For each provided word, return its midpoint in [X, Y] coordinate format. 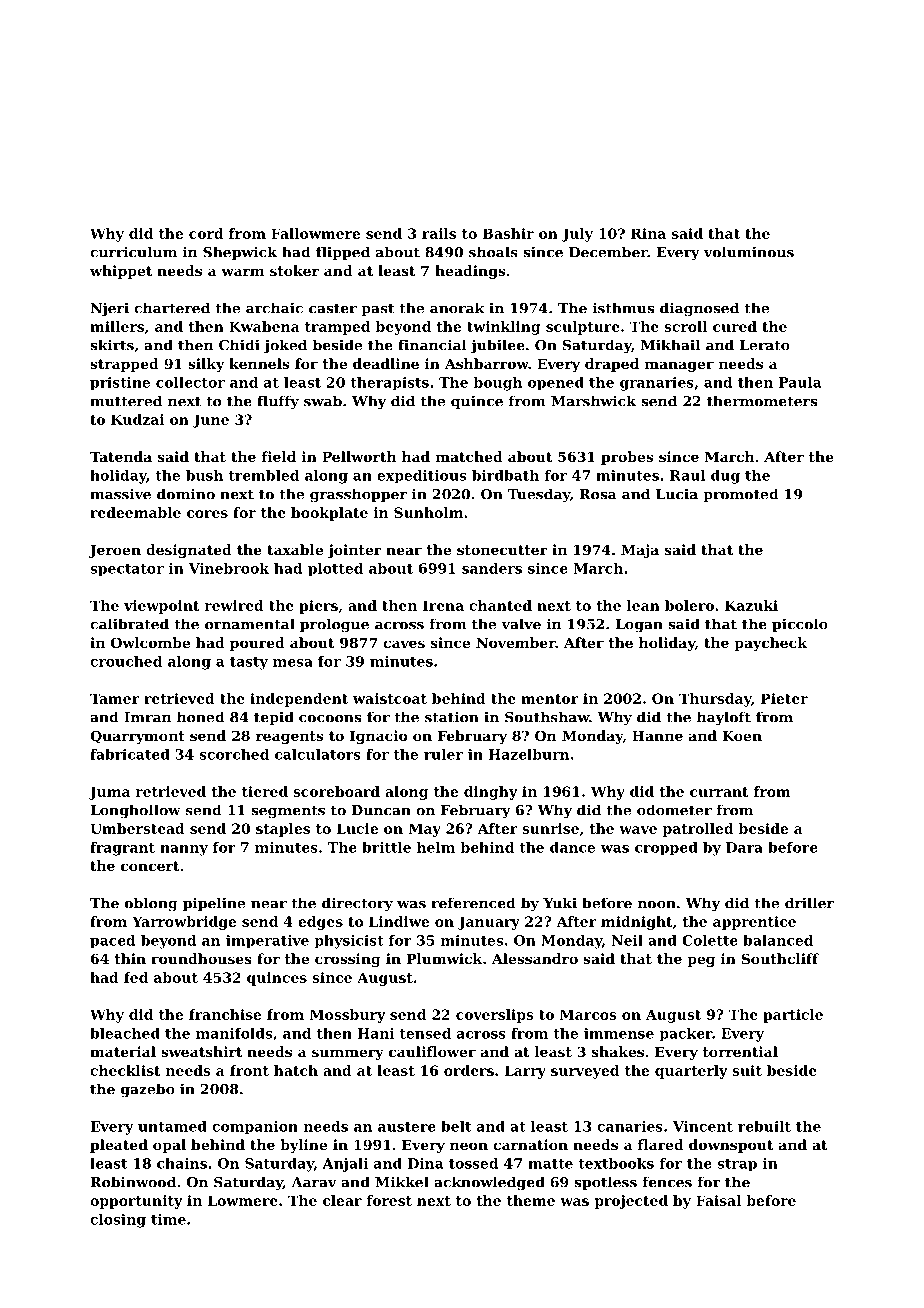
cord [206, 233]
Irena [443, 605]
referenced [473, 903]
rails [439, 233]
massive [120, 494]
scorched [234, 754]
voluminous [749, 252]
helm [436, 847]
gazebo [148, 1090]
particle [793, 1016]
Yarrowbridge [184, 923]
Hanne [657, 736]
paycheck [770, 644]
